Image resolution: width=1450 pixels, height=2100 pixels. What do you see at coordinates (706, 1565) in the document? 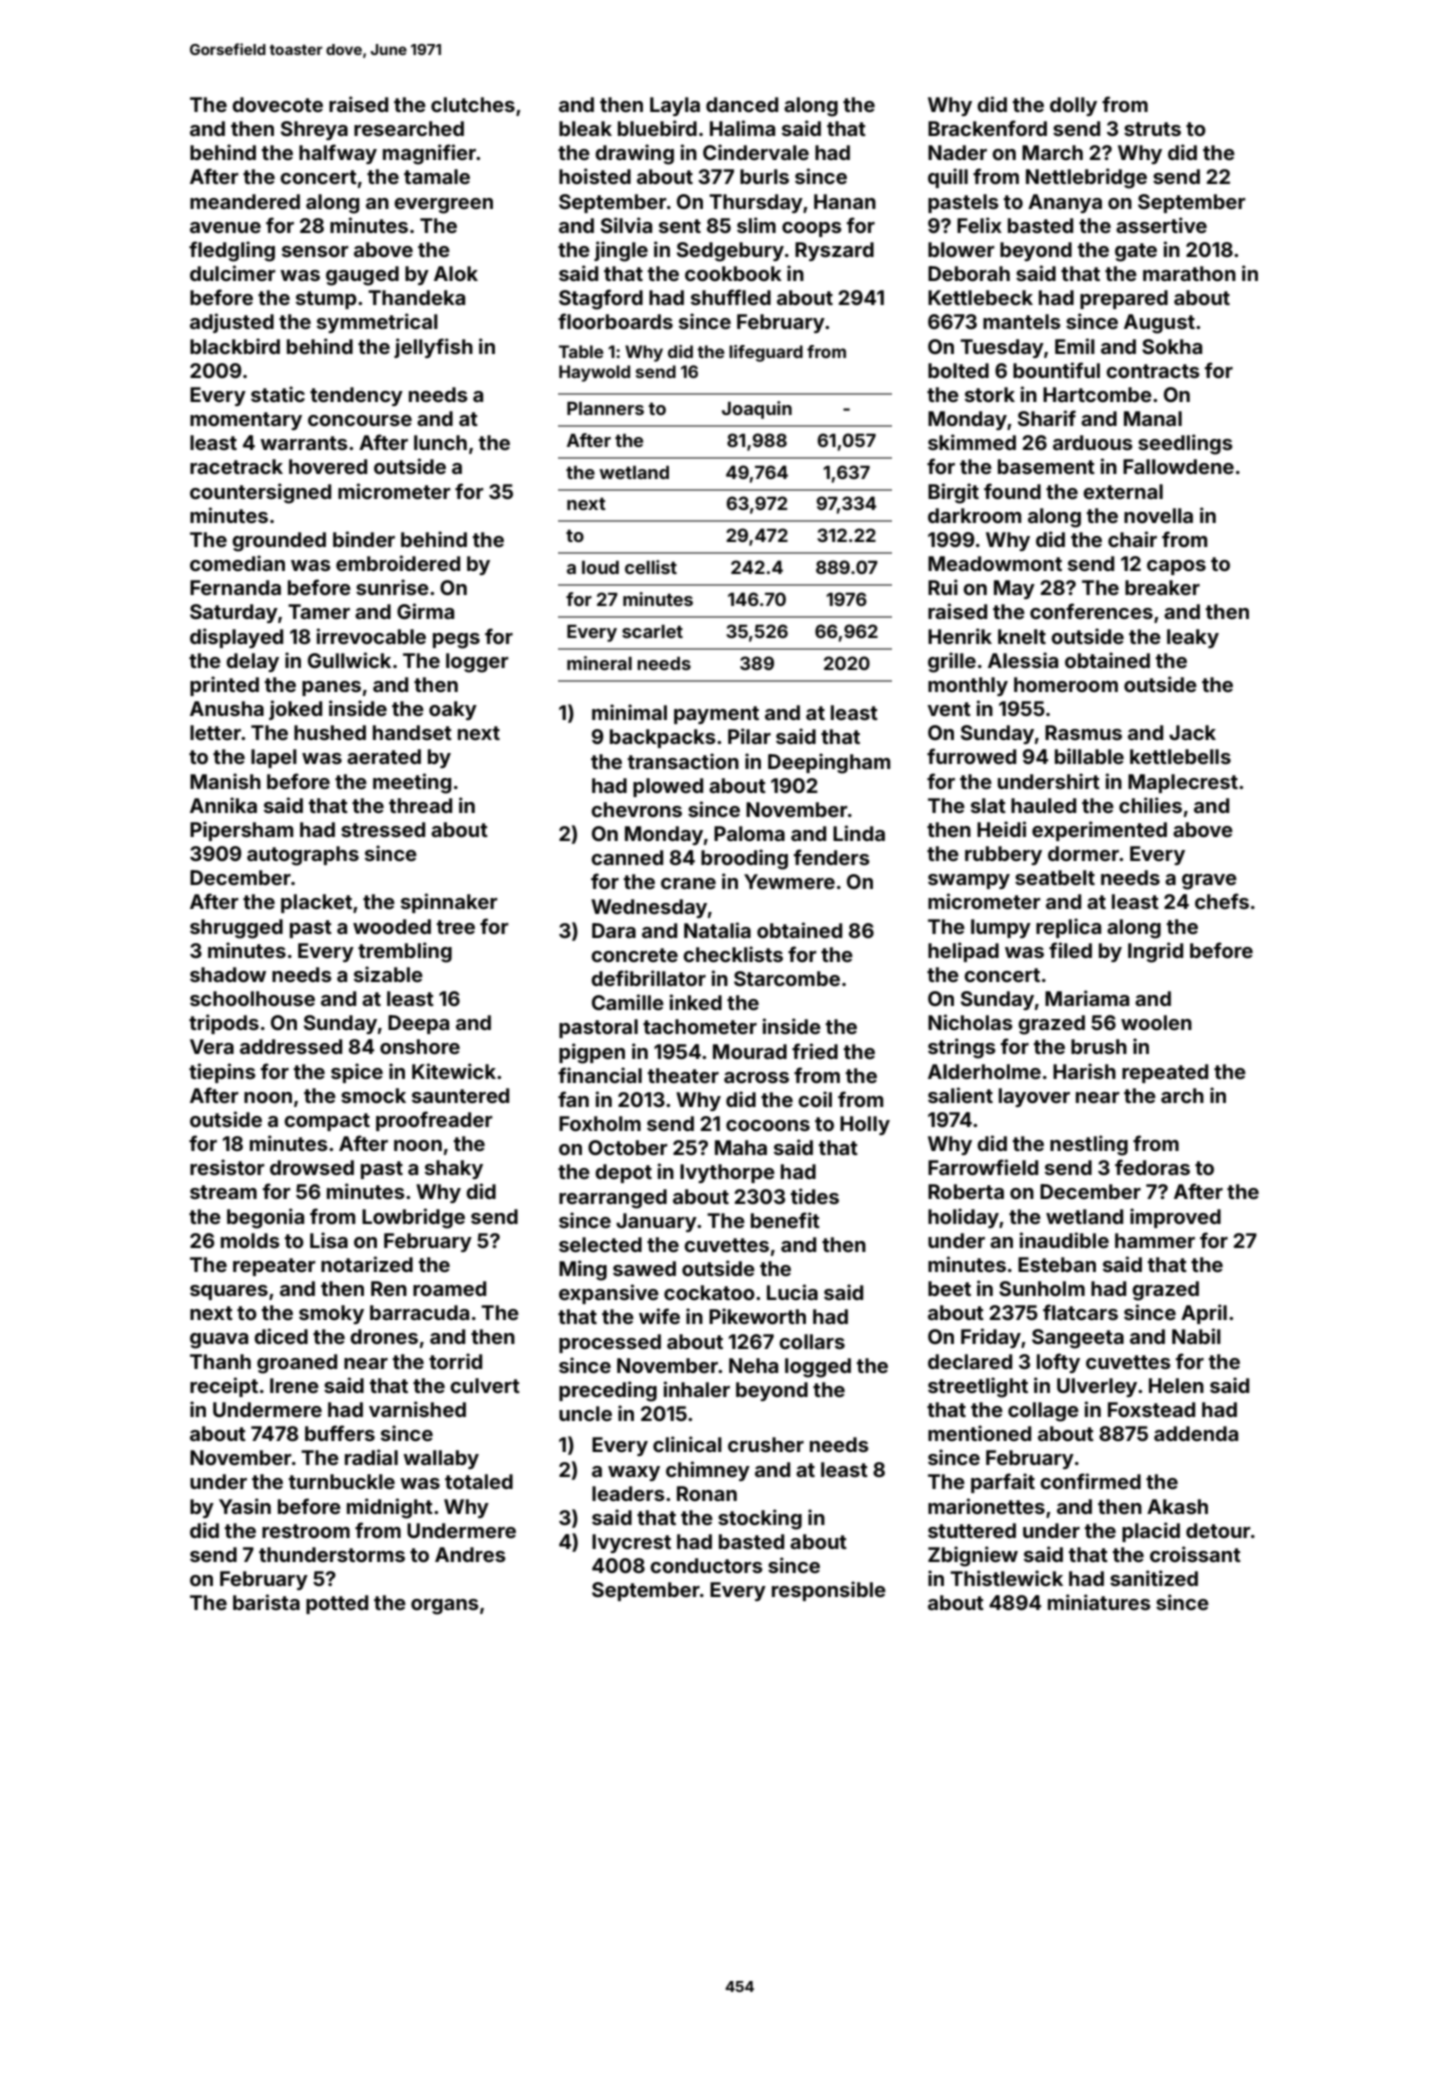
I see `conductors` at bounding box center [706, 1565].
